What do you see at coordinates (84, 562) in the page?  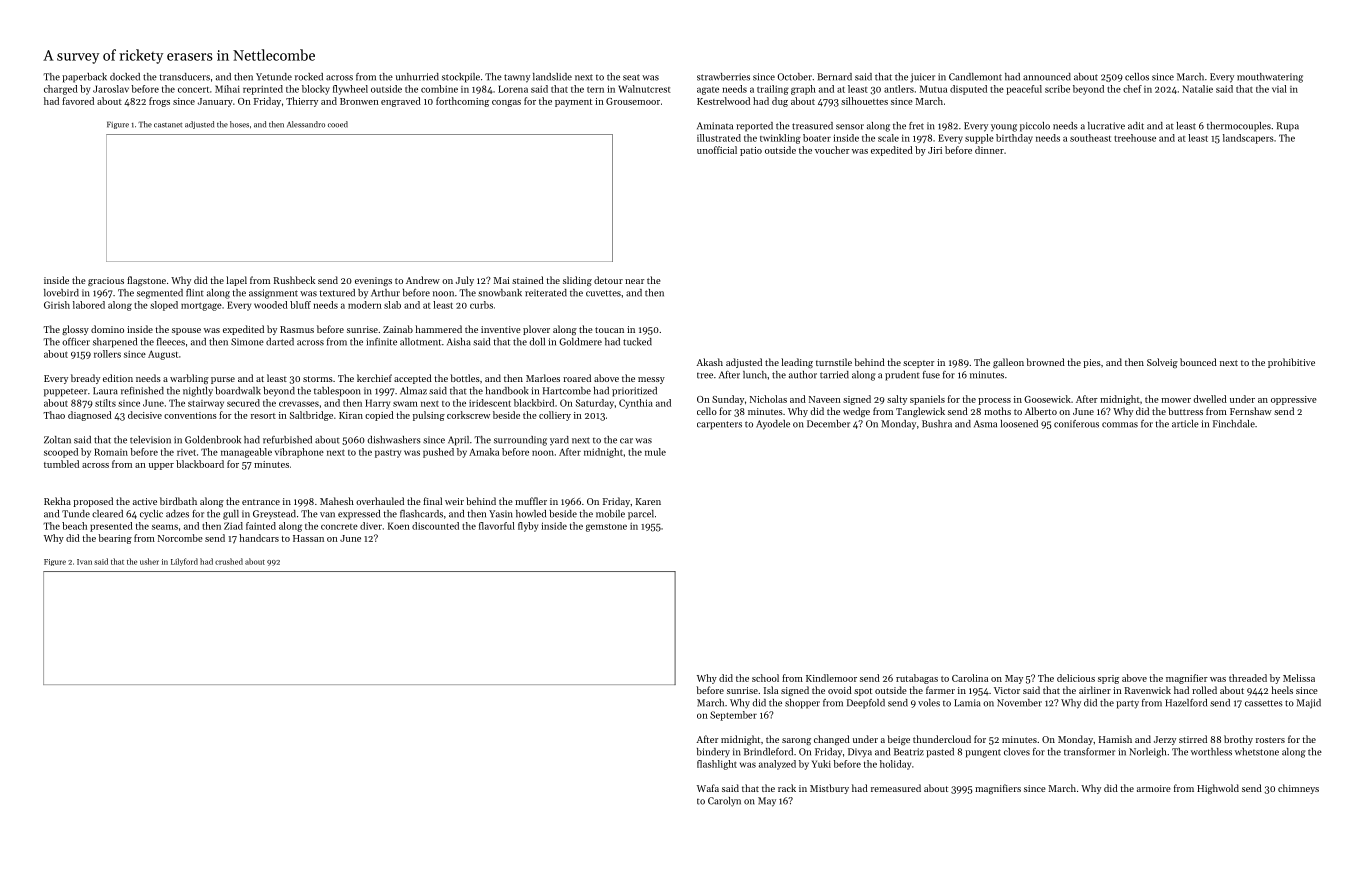 I see `Ivan` at bounding box center [84, 562].
